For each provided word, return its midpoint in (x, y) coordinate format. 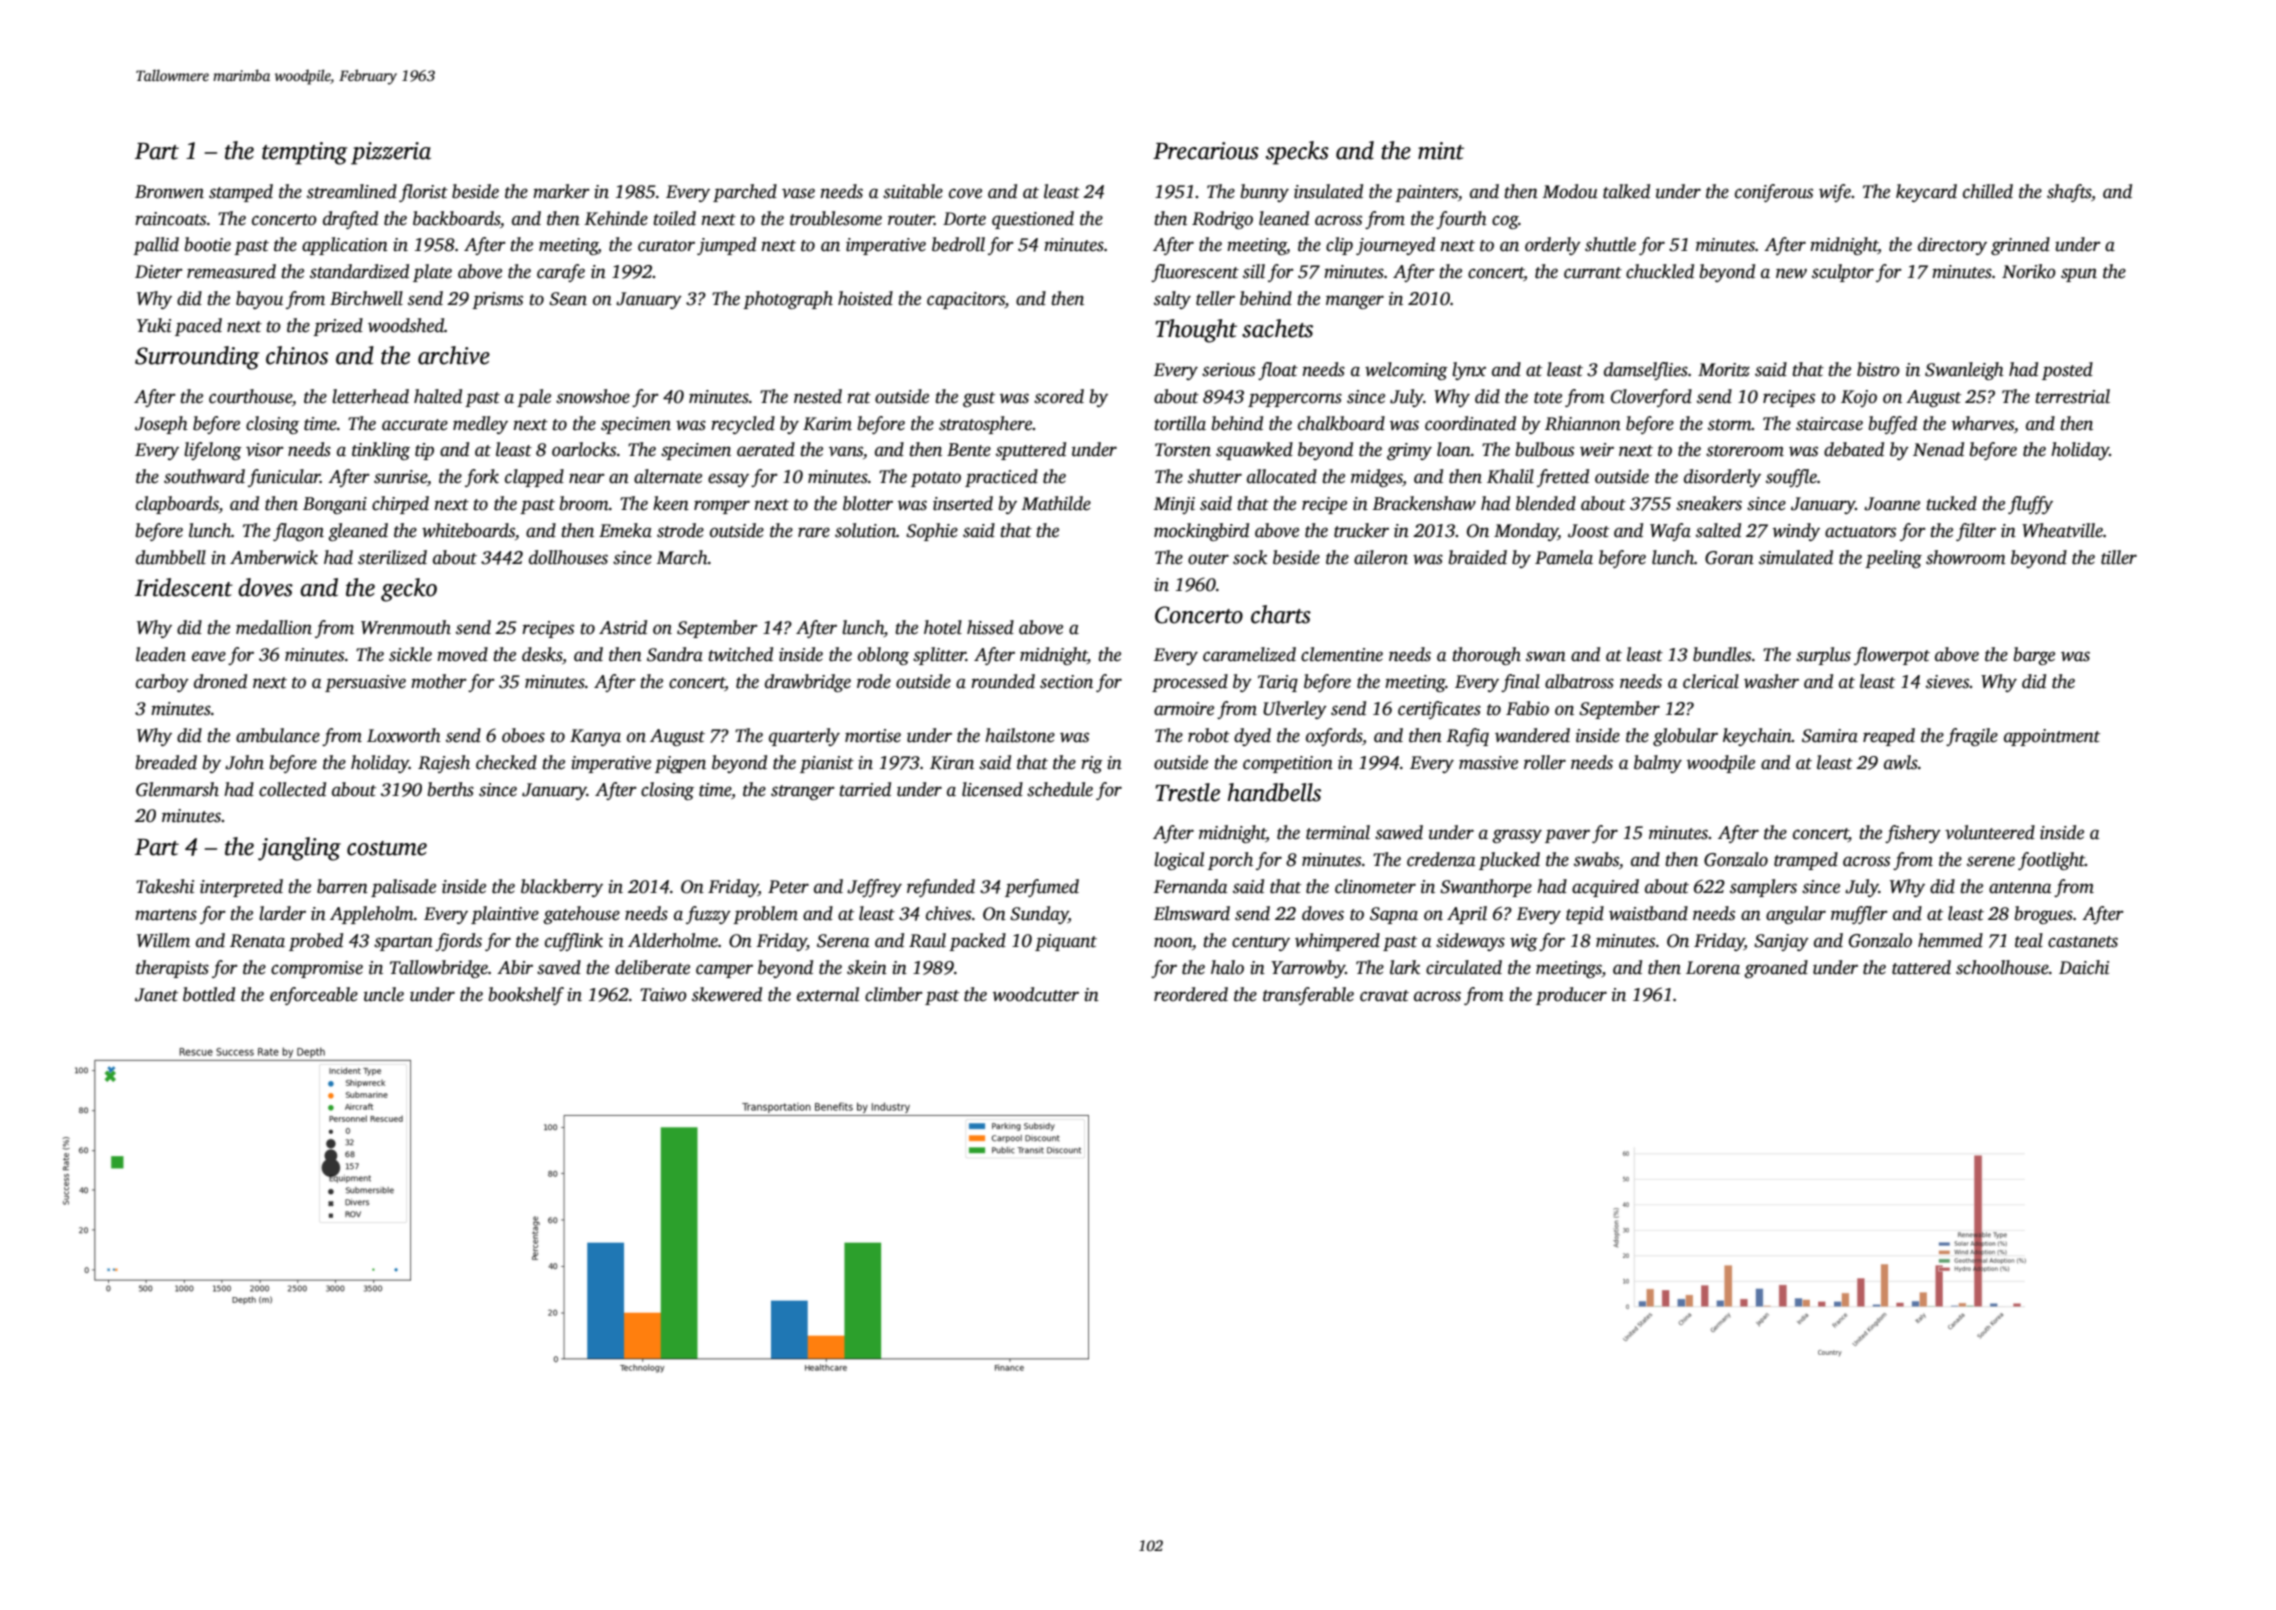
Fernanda (1190, 886)
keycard (1926, 193)
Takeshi (165, 886)
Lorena (1713, 968)
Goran (1729, 558)
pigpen (680, 764)
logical (1179, 861)
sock (1250, 557)
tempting (304, 153)
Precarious (1206, 151)
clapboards (177, 505)
